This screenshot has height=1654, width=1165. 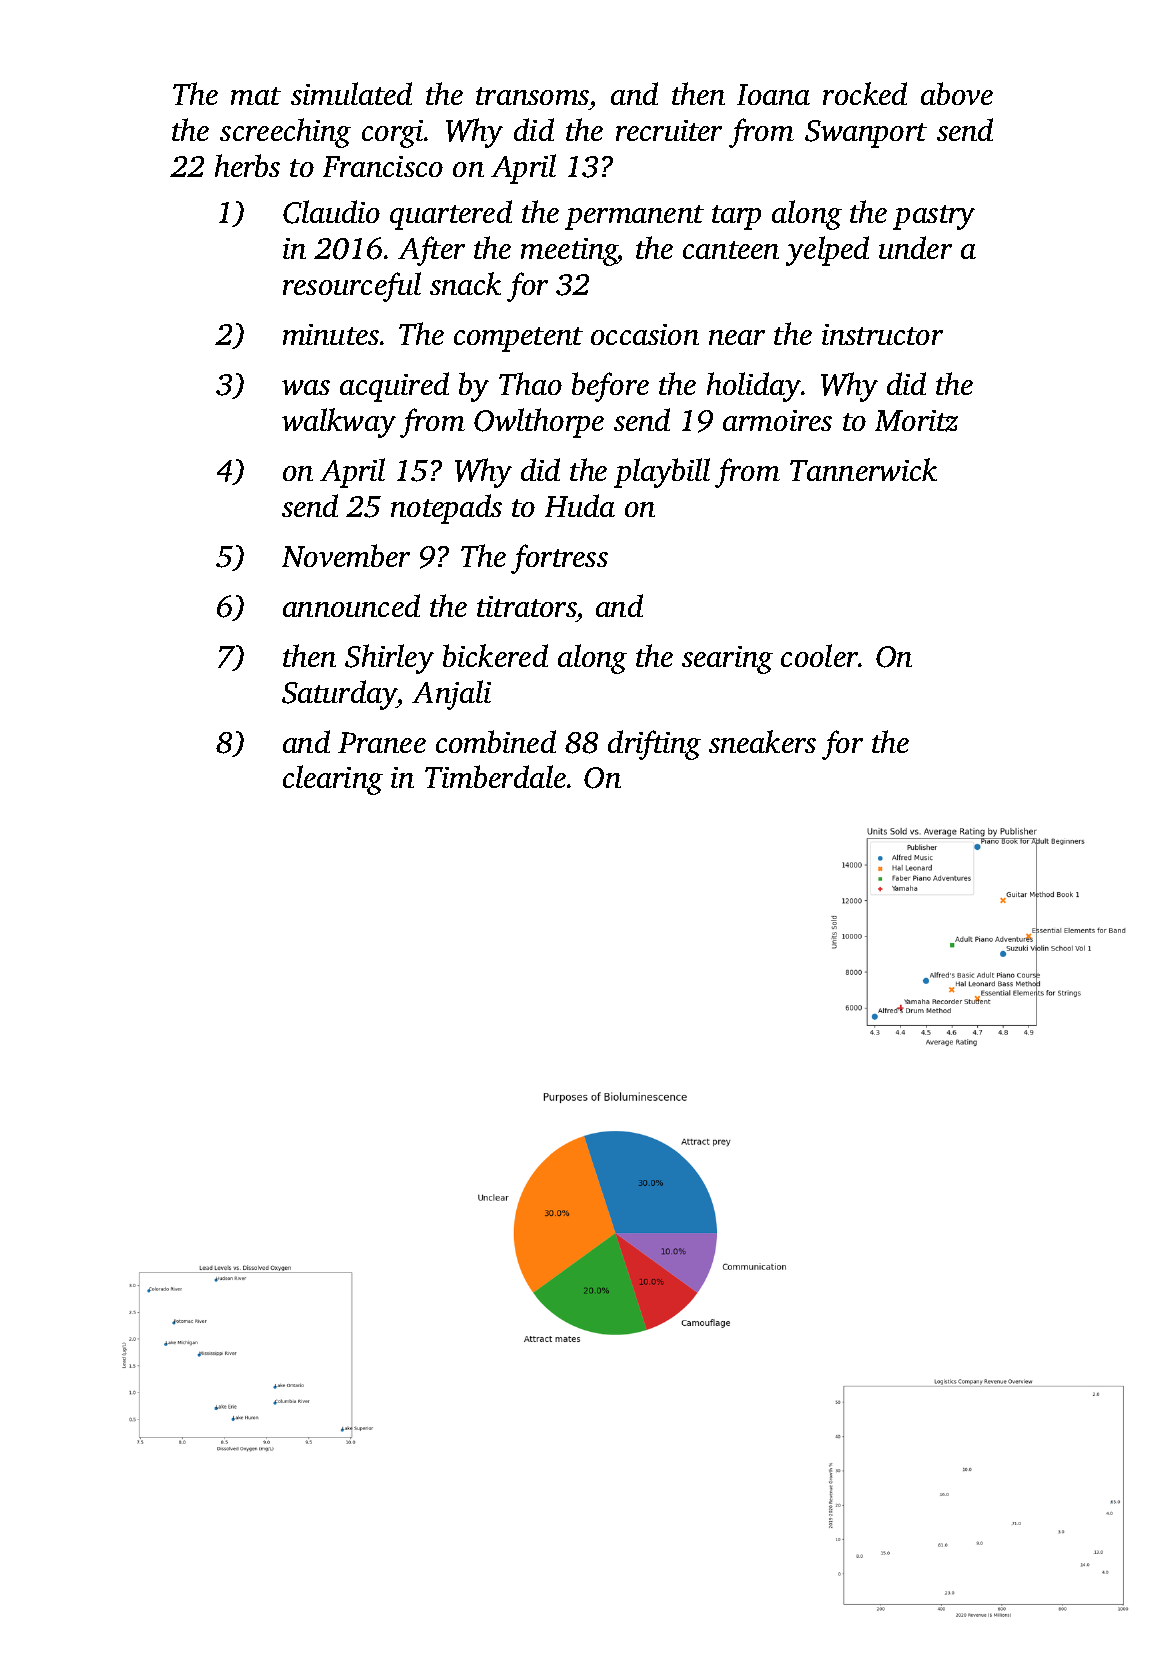 I want to click on instructor, so click(x=882, y=334).
